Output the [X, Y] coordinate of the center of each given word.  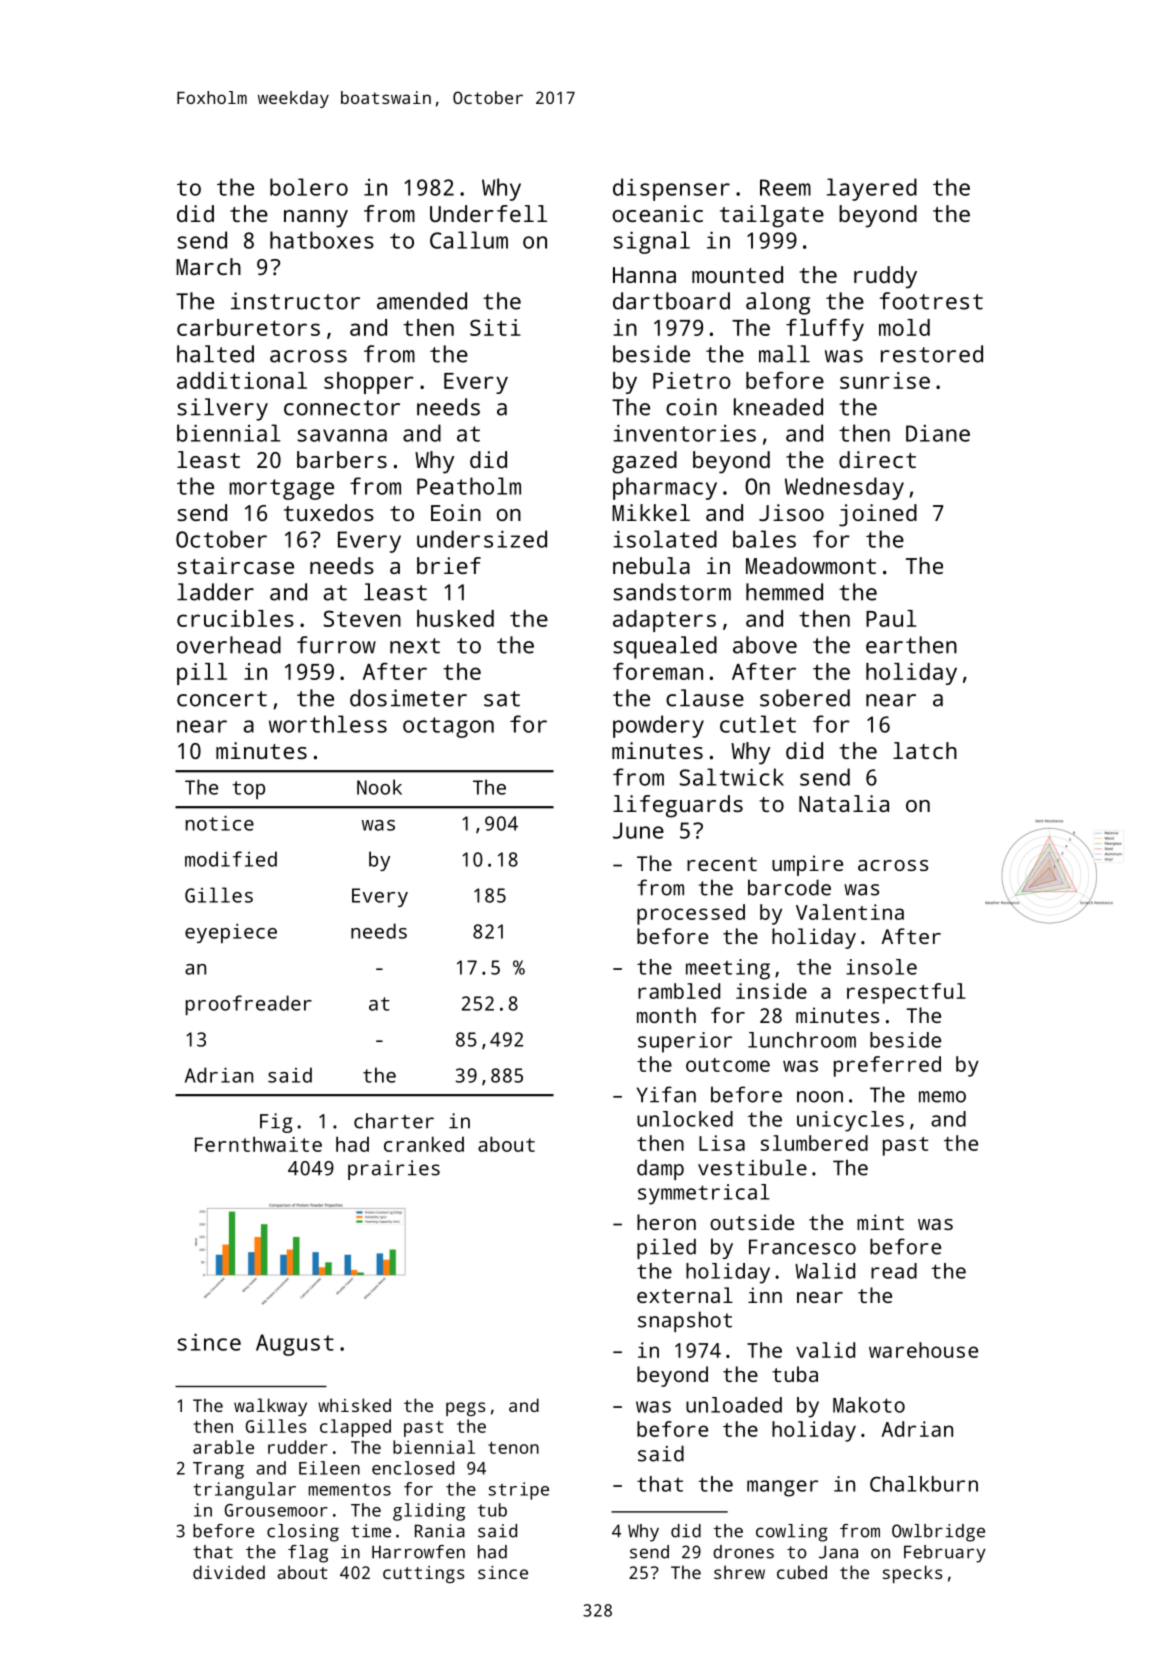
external [685, 1295]
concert [222, 699]
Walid [825, 1271]
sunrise [885, 380]
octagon [448, 727]
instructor [295, 301]
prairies [394, 1170]
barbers [342, 459]
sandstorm [672, 592]
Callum [469, 240]
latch [925, 750]
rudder [298, 1447]
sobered [805, 698]
